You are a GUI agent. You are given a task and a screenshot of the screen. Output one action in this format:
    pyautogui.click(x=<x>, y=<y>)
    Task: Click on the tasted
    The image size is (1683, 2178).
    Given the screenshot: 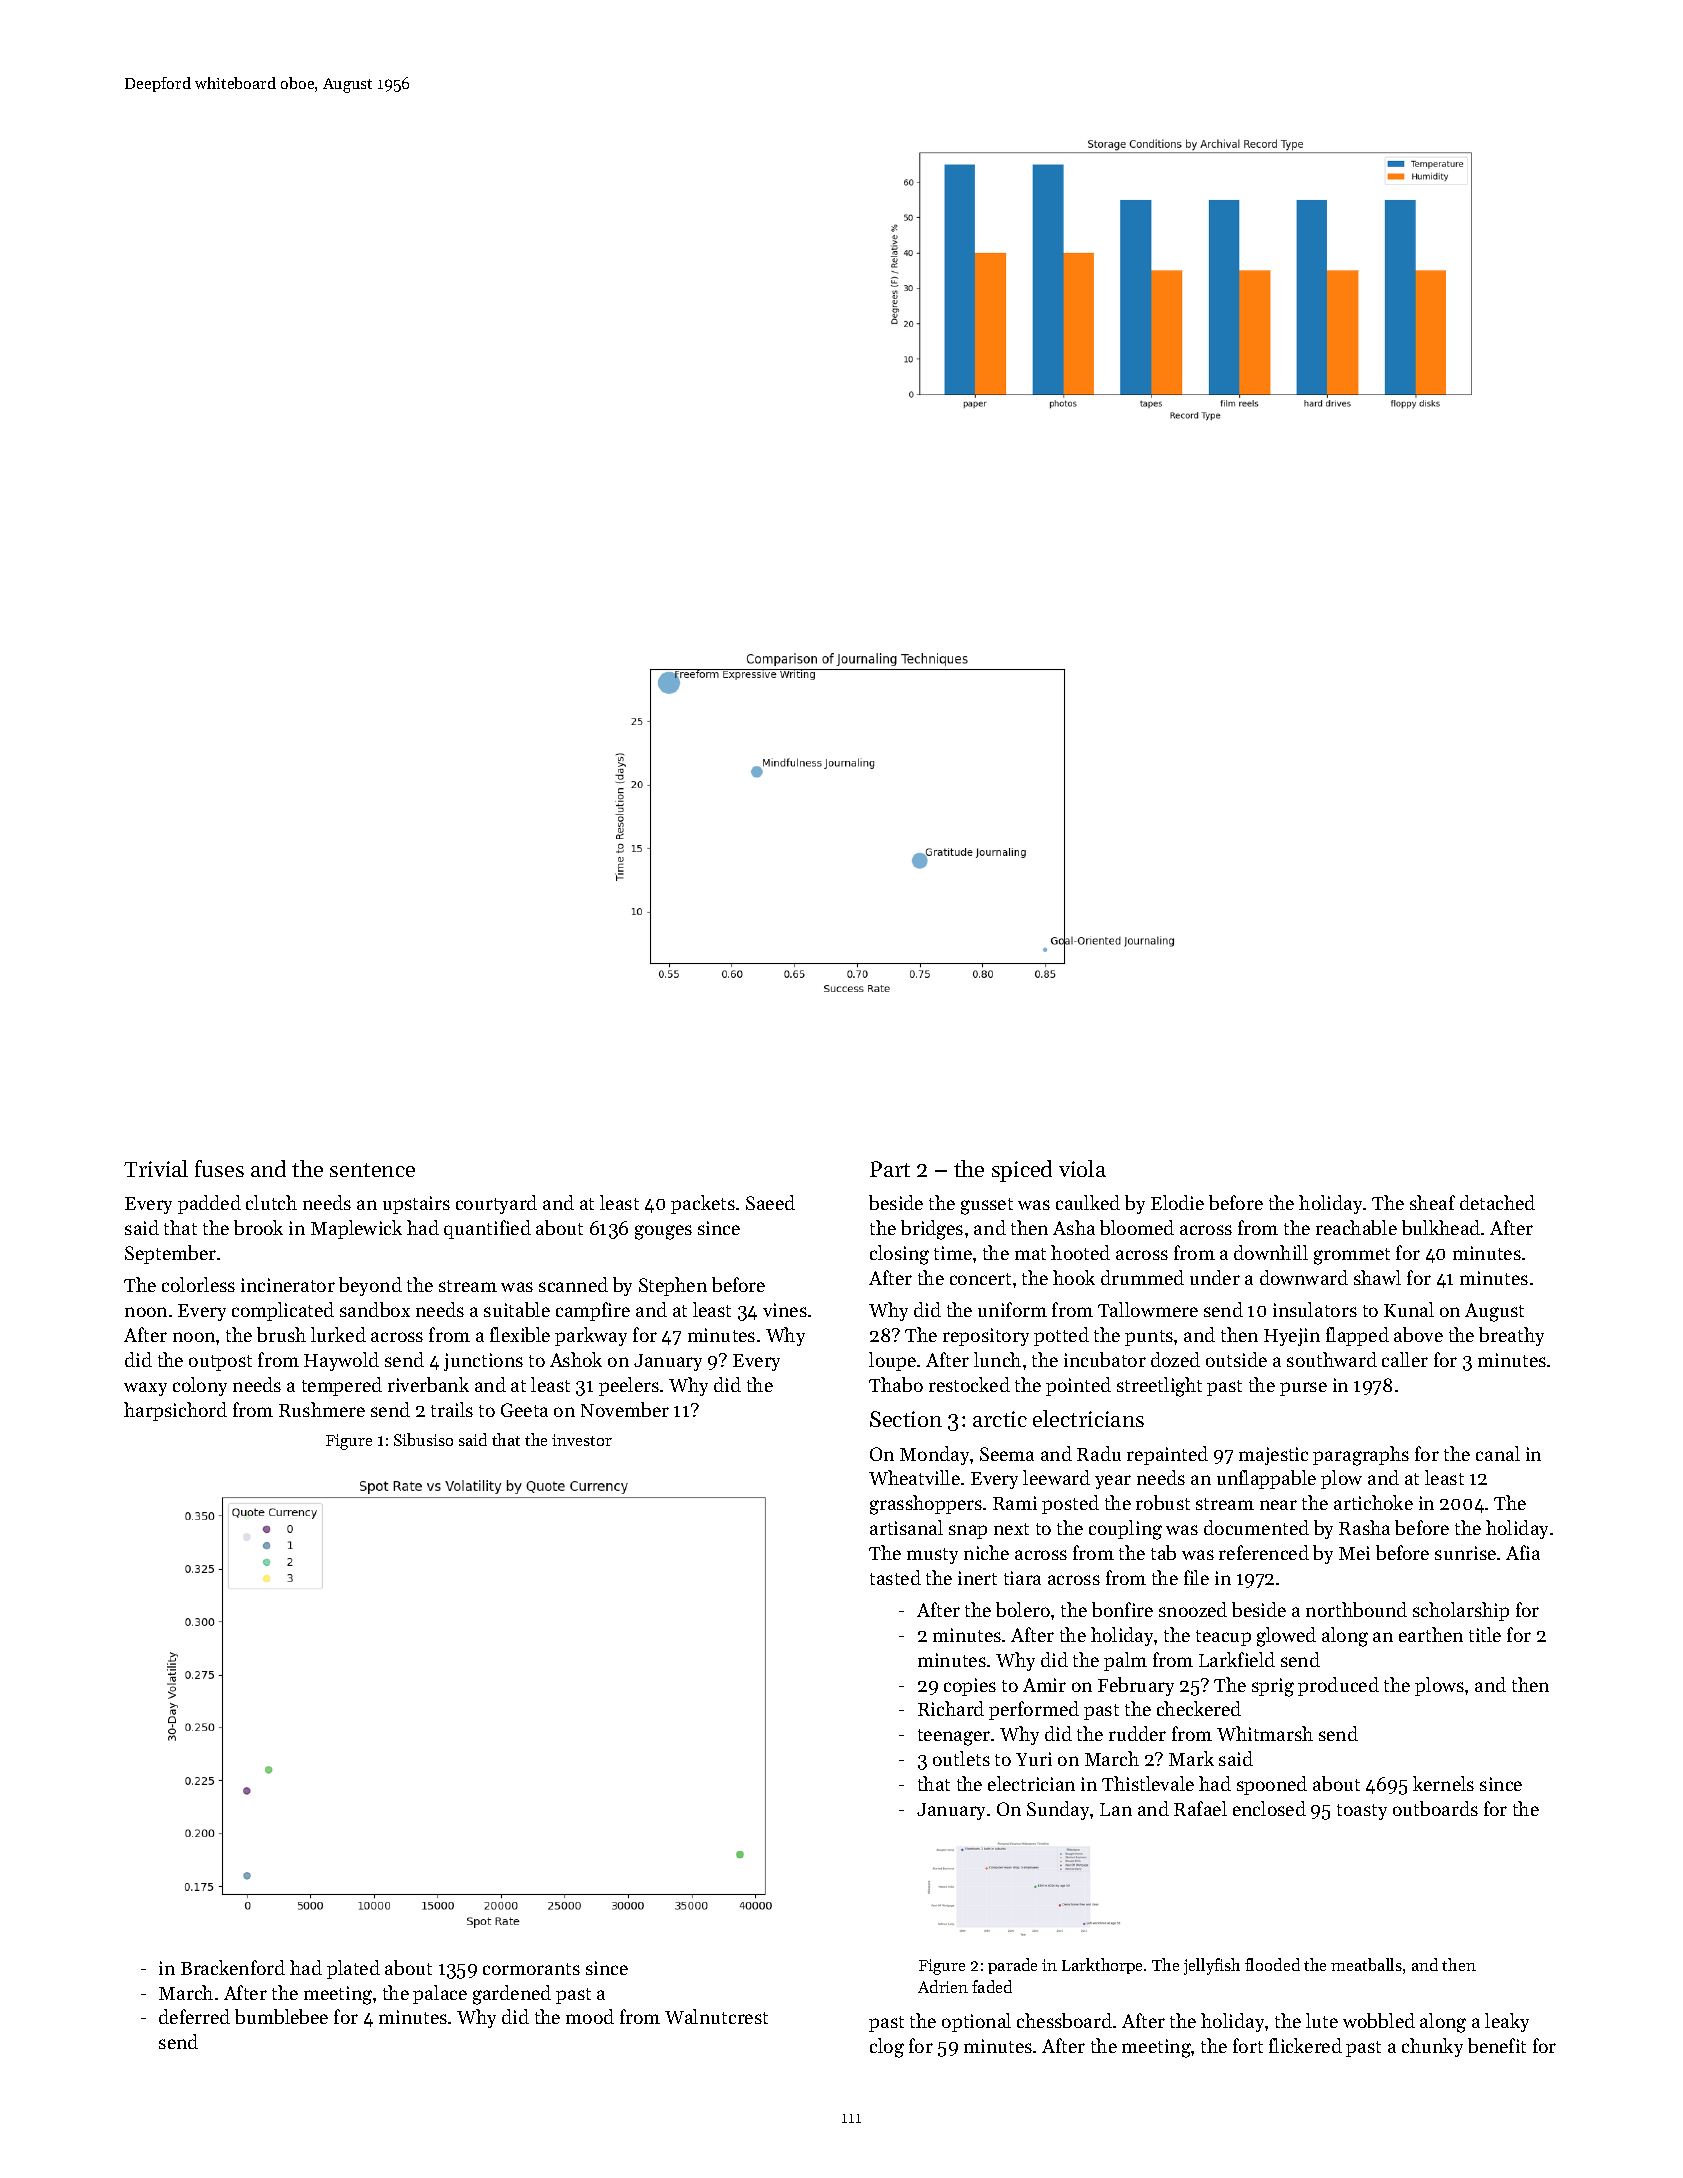 What is the action you would take?
    pyautogui.click(x=895, y=1577)
